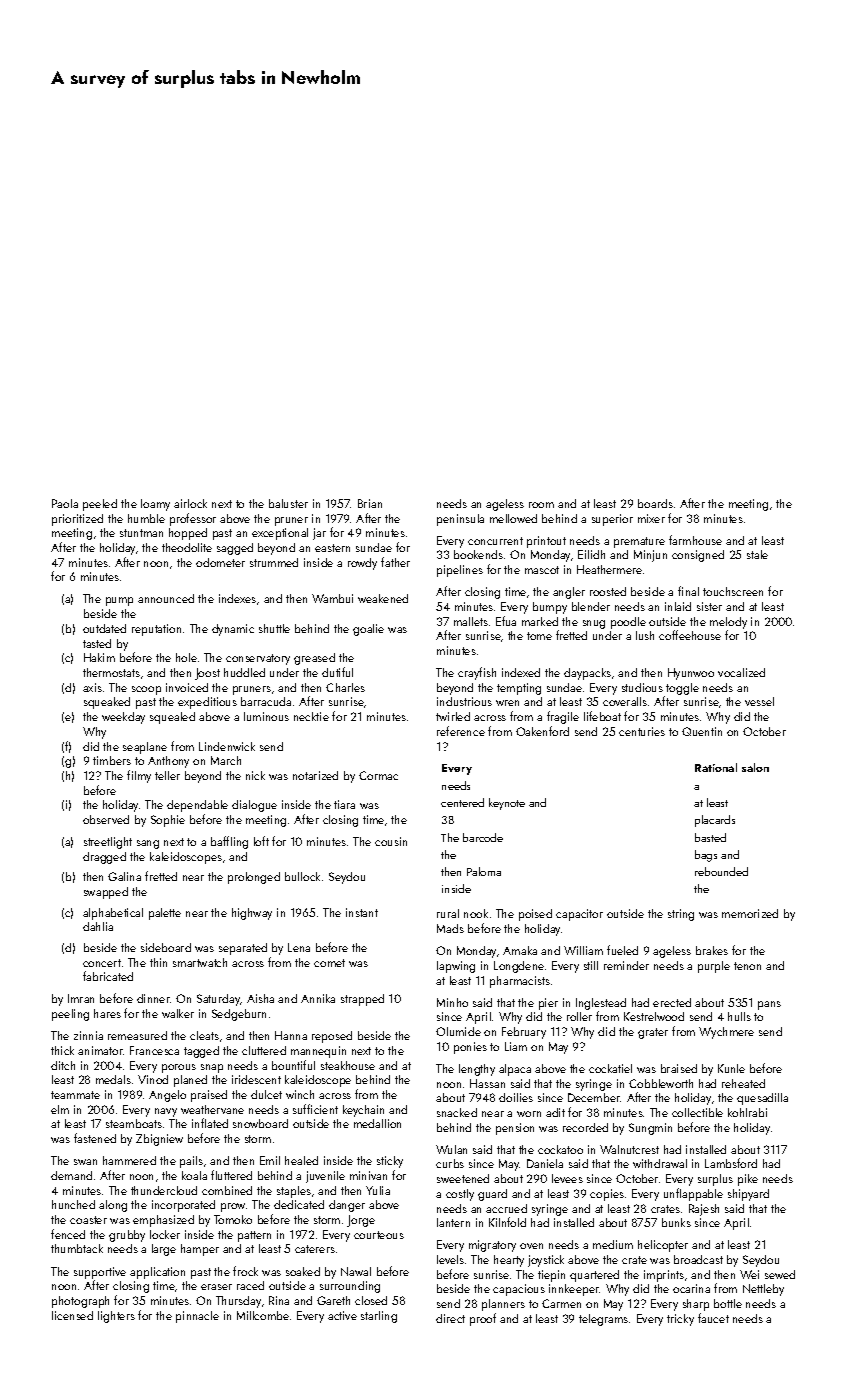 The height and width of the screenshot is (1400, 849). What do you see at coordinates (190, 503) in the screenshot?
I see `airlock` at bounding box center [190, 503].
